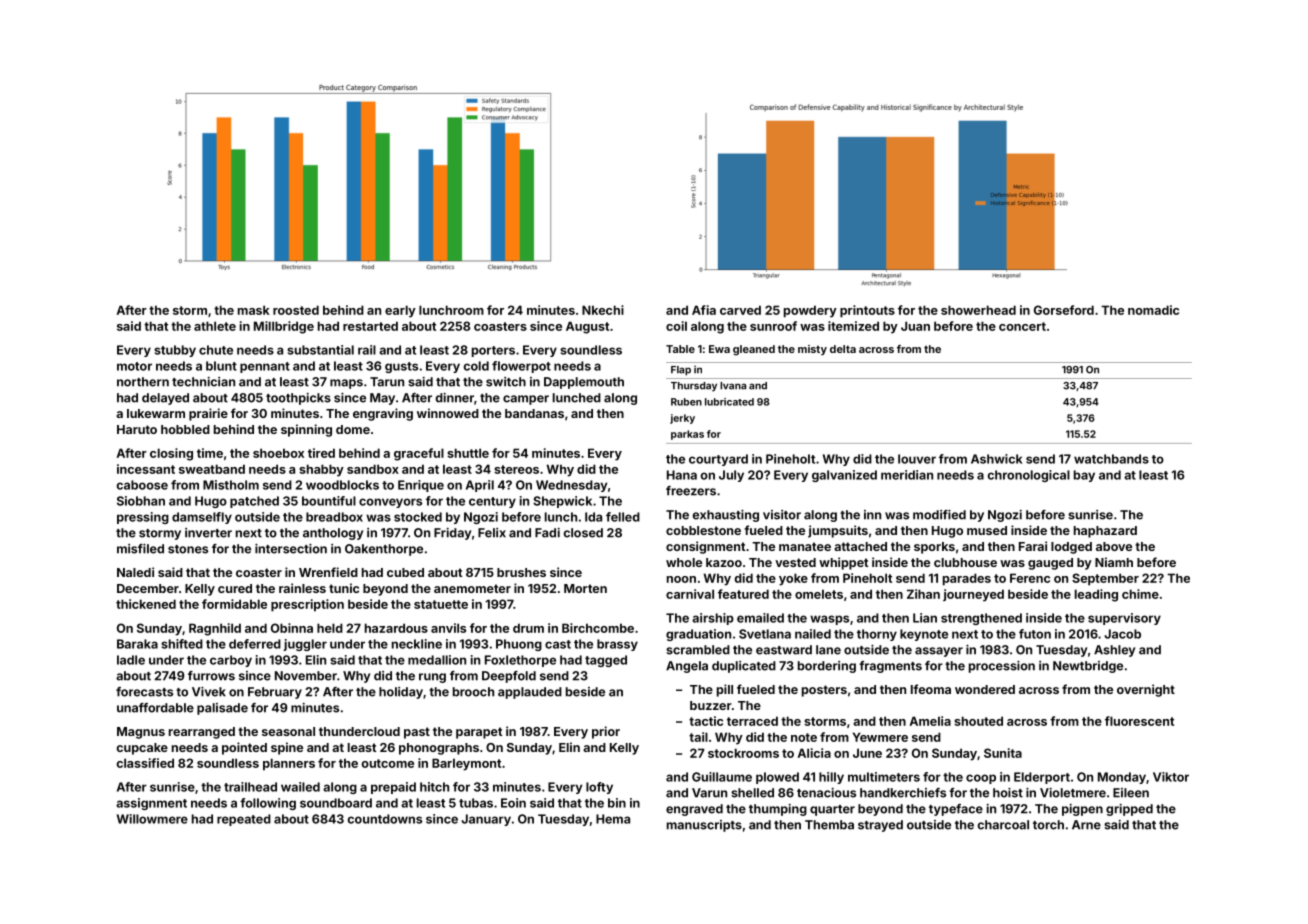 This document has height=924, width=1308. What do you see at coordinates (455, 398) in the document?
I see `dinner` at bounding box center [455, 398].
